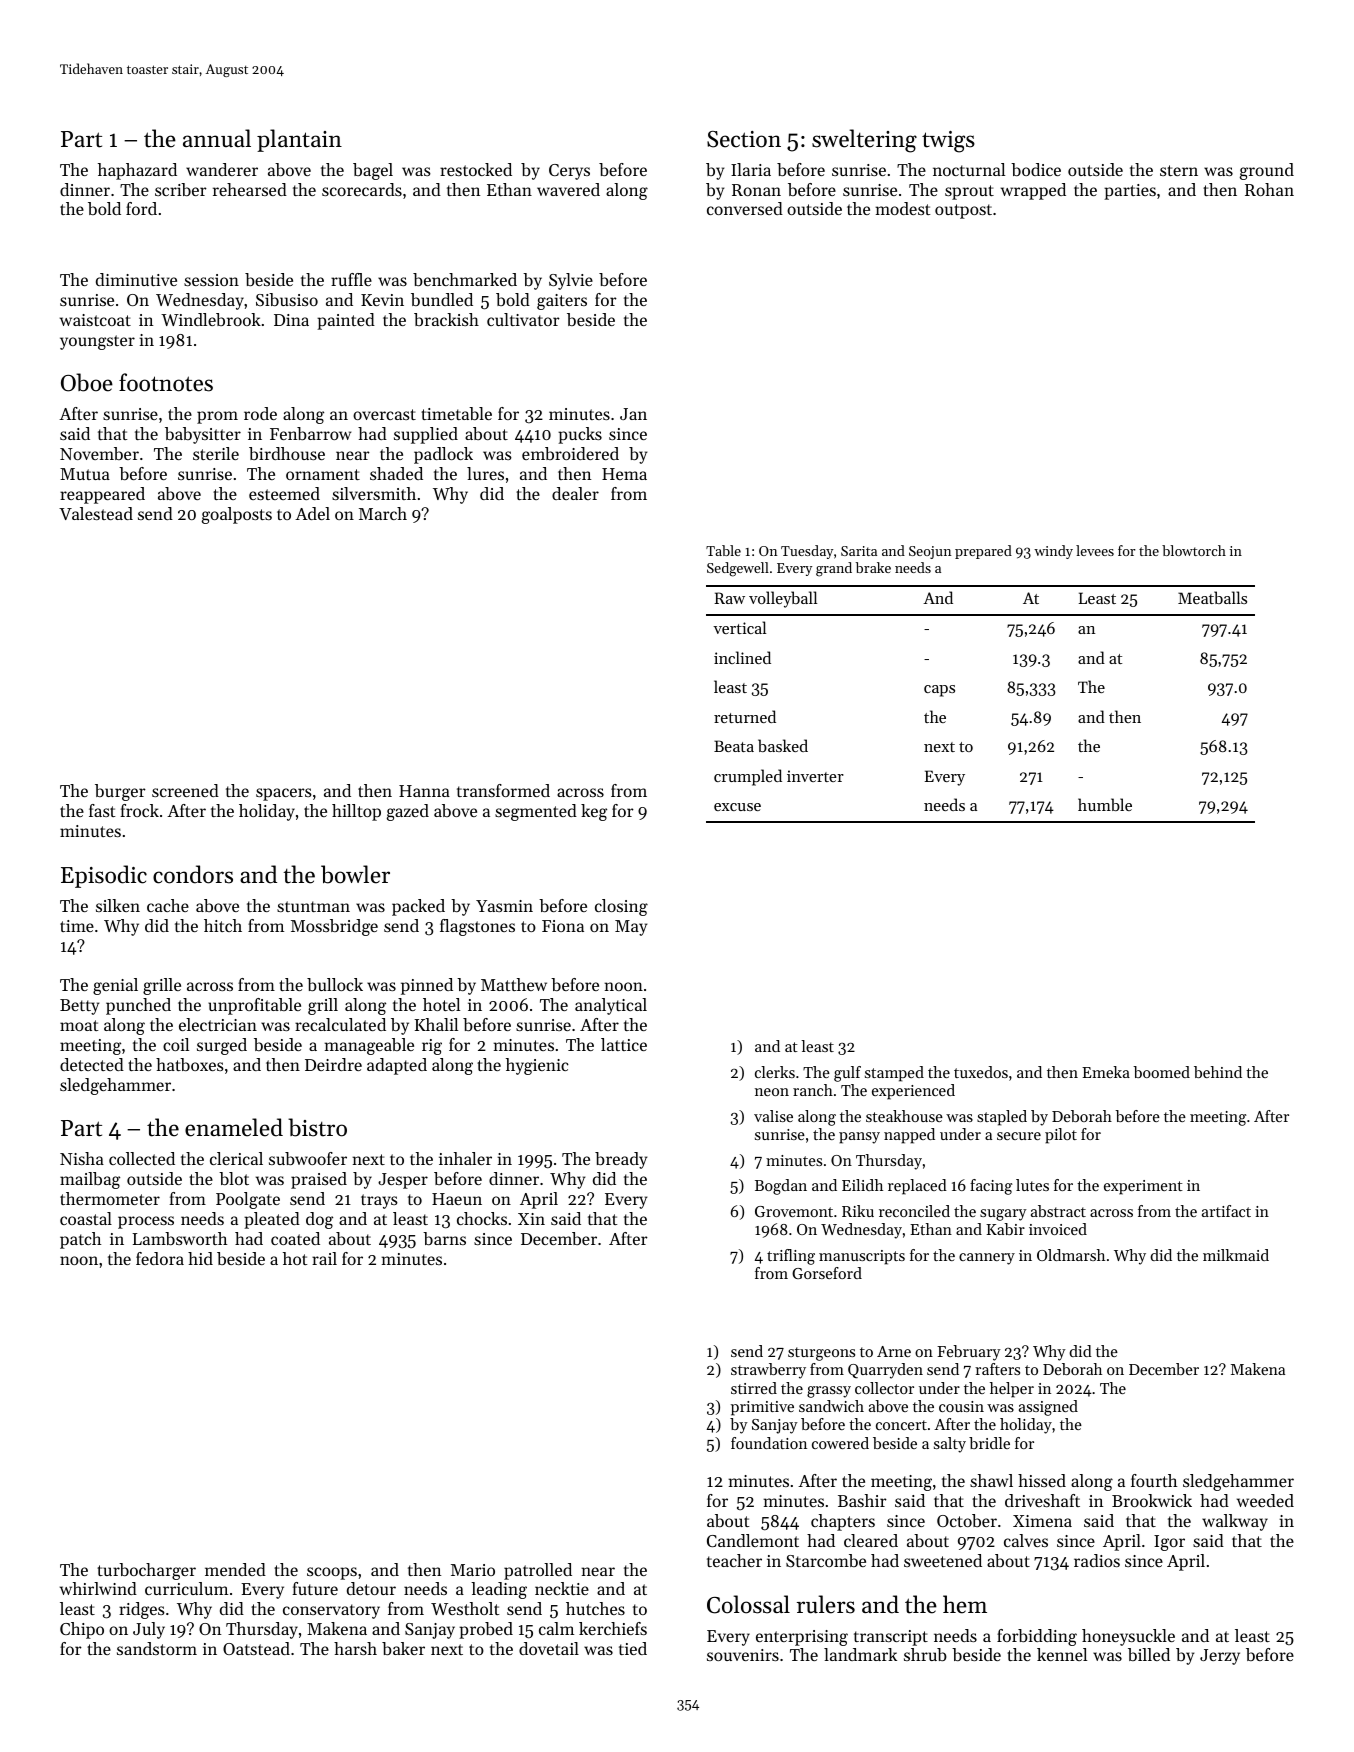 This screenshot has height=1752, width=1354. I want to click on billed, so click(1149, 1654).
